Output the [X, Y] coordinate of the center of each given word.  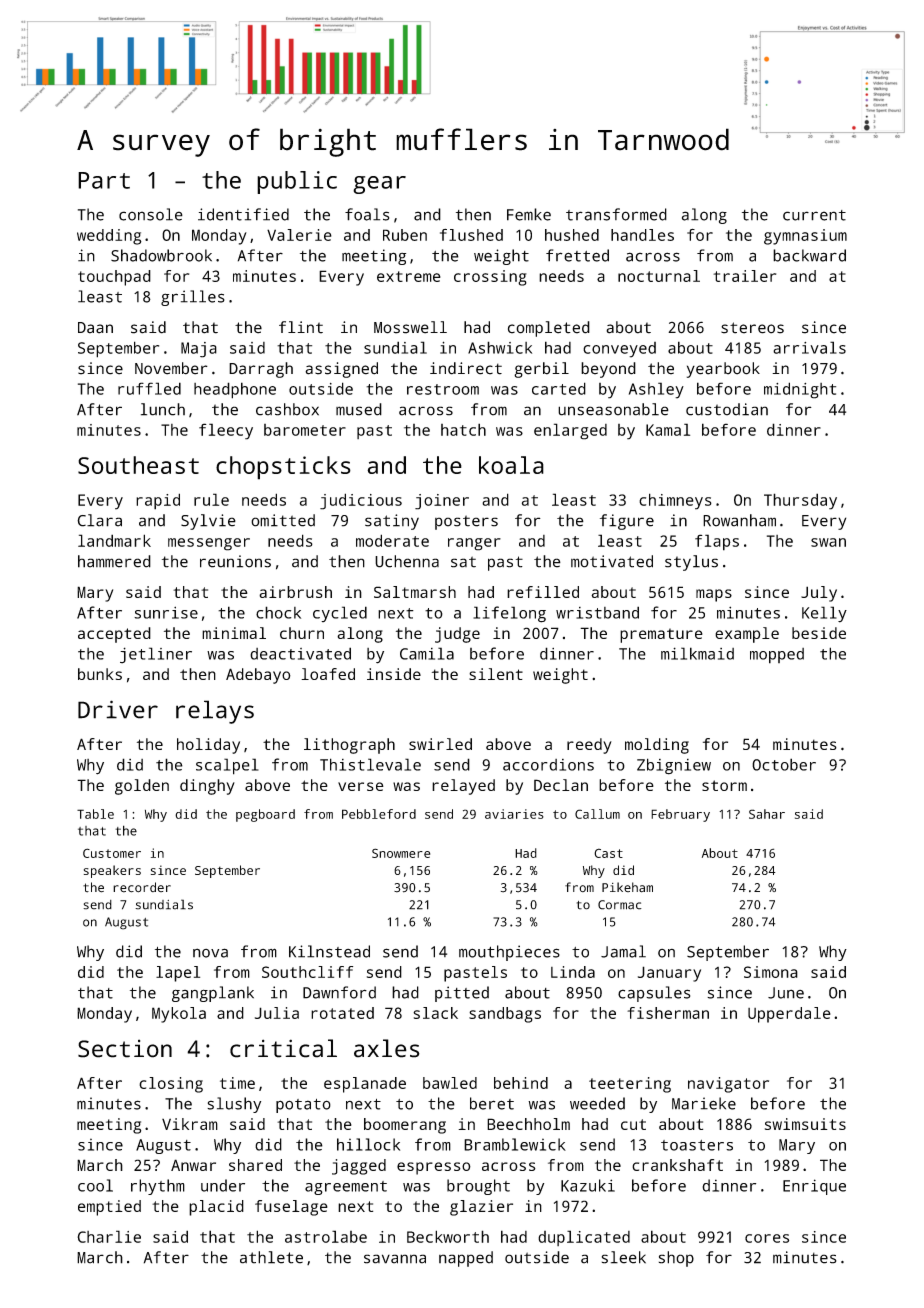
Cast [608, 853]
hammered [114, 561]
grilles [193, 298]
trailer [744, 276]
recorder [142, 887]
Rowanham [739, 520]
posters [466, 522]
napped [466, 1259]
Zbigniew [674, 766]
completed [549, 329]
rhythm [158, 1187]
